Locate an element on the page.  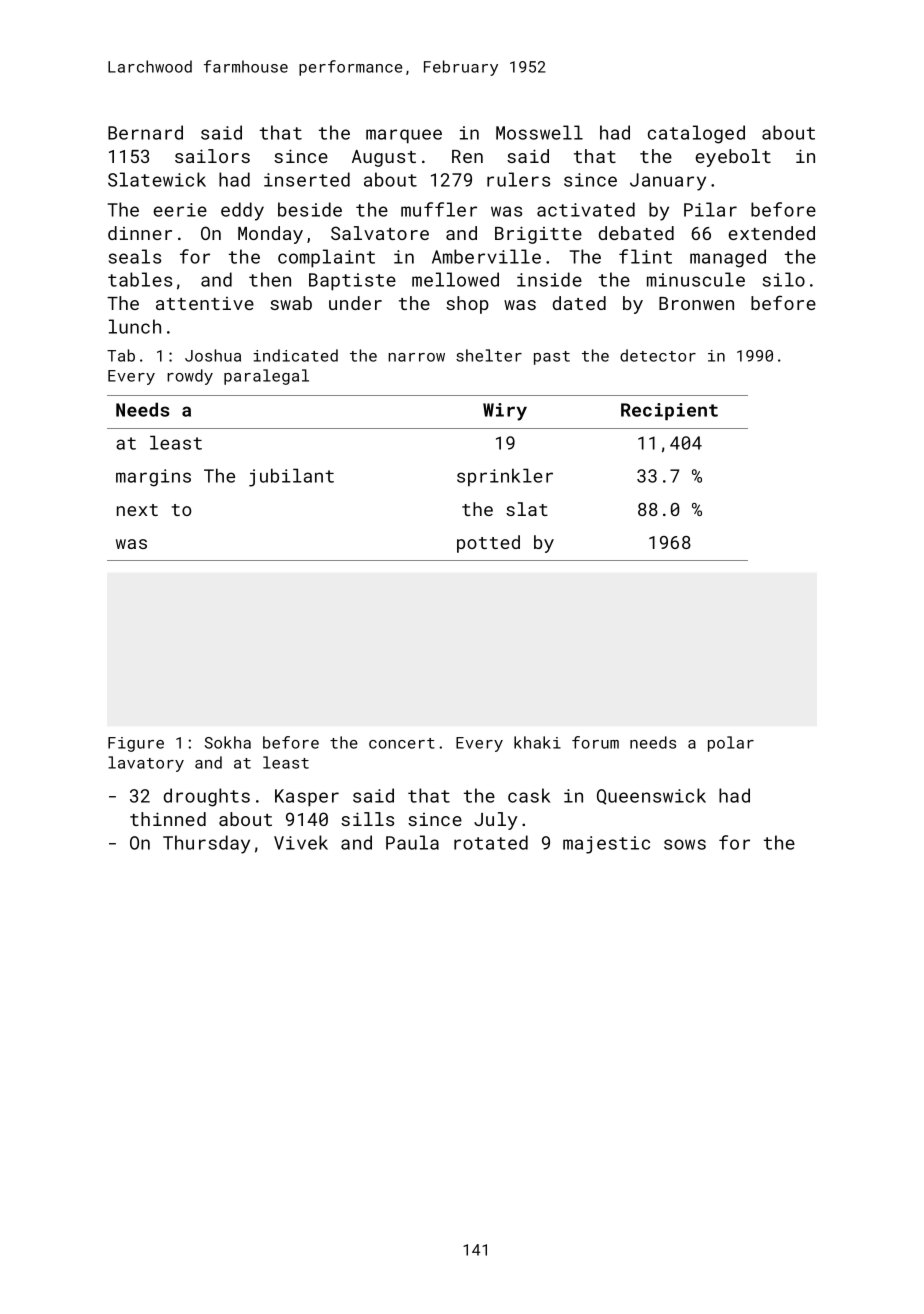
Recipient is located at coordinates (669, 411).
